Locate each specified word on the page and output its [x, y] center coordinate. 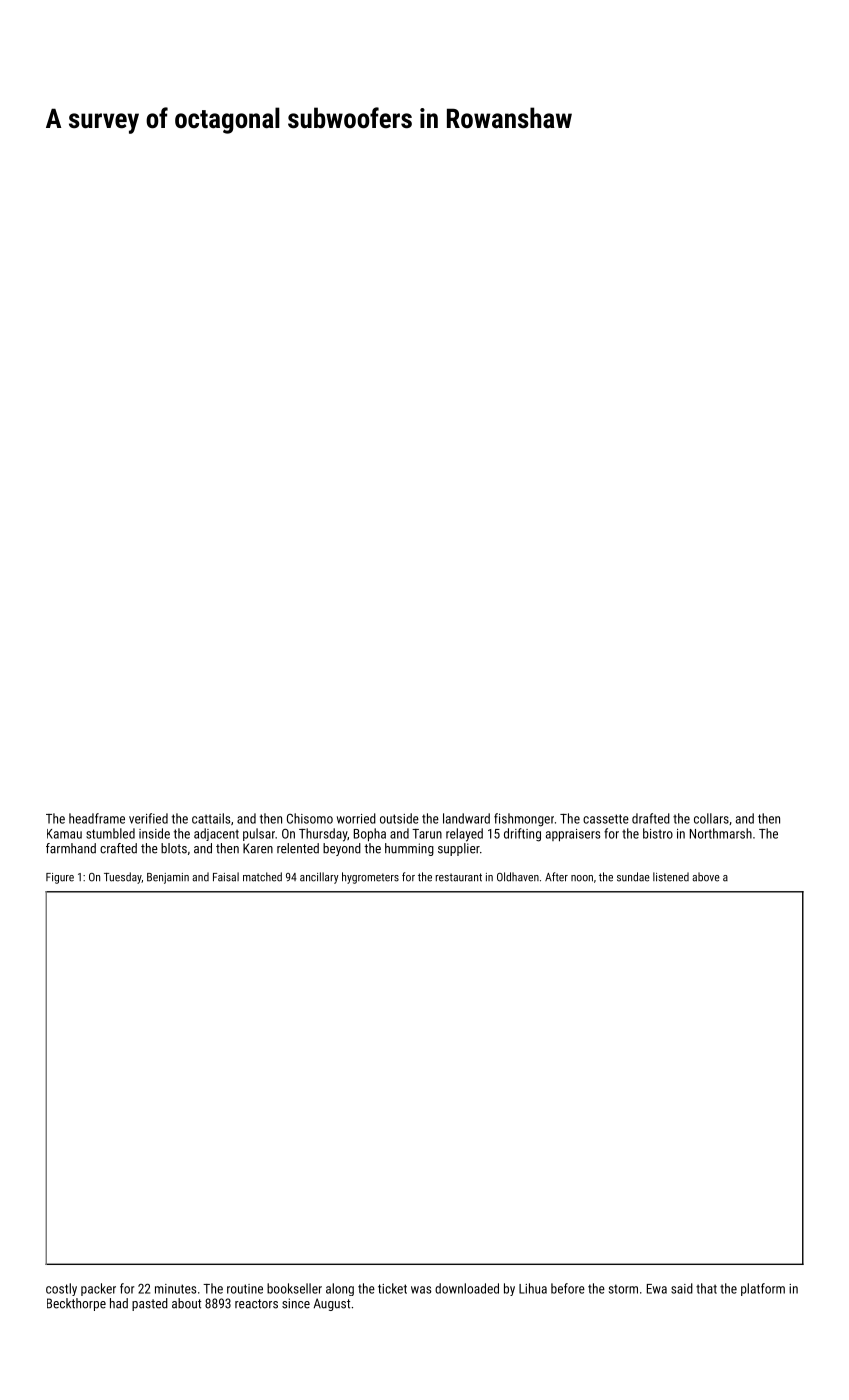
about [186, 1303]
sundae [633, 877]
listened [671, 877]
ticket [392, 1288]
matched [262, 877]
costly [61, 1289]
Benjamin [168, 878]
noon [582, 878]
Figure [60, 878]
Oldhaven [518, 877]
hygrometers [370, 878]
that [706, 1288]
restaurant [459, 877]
